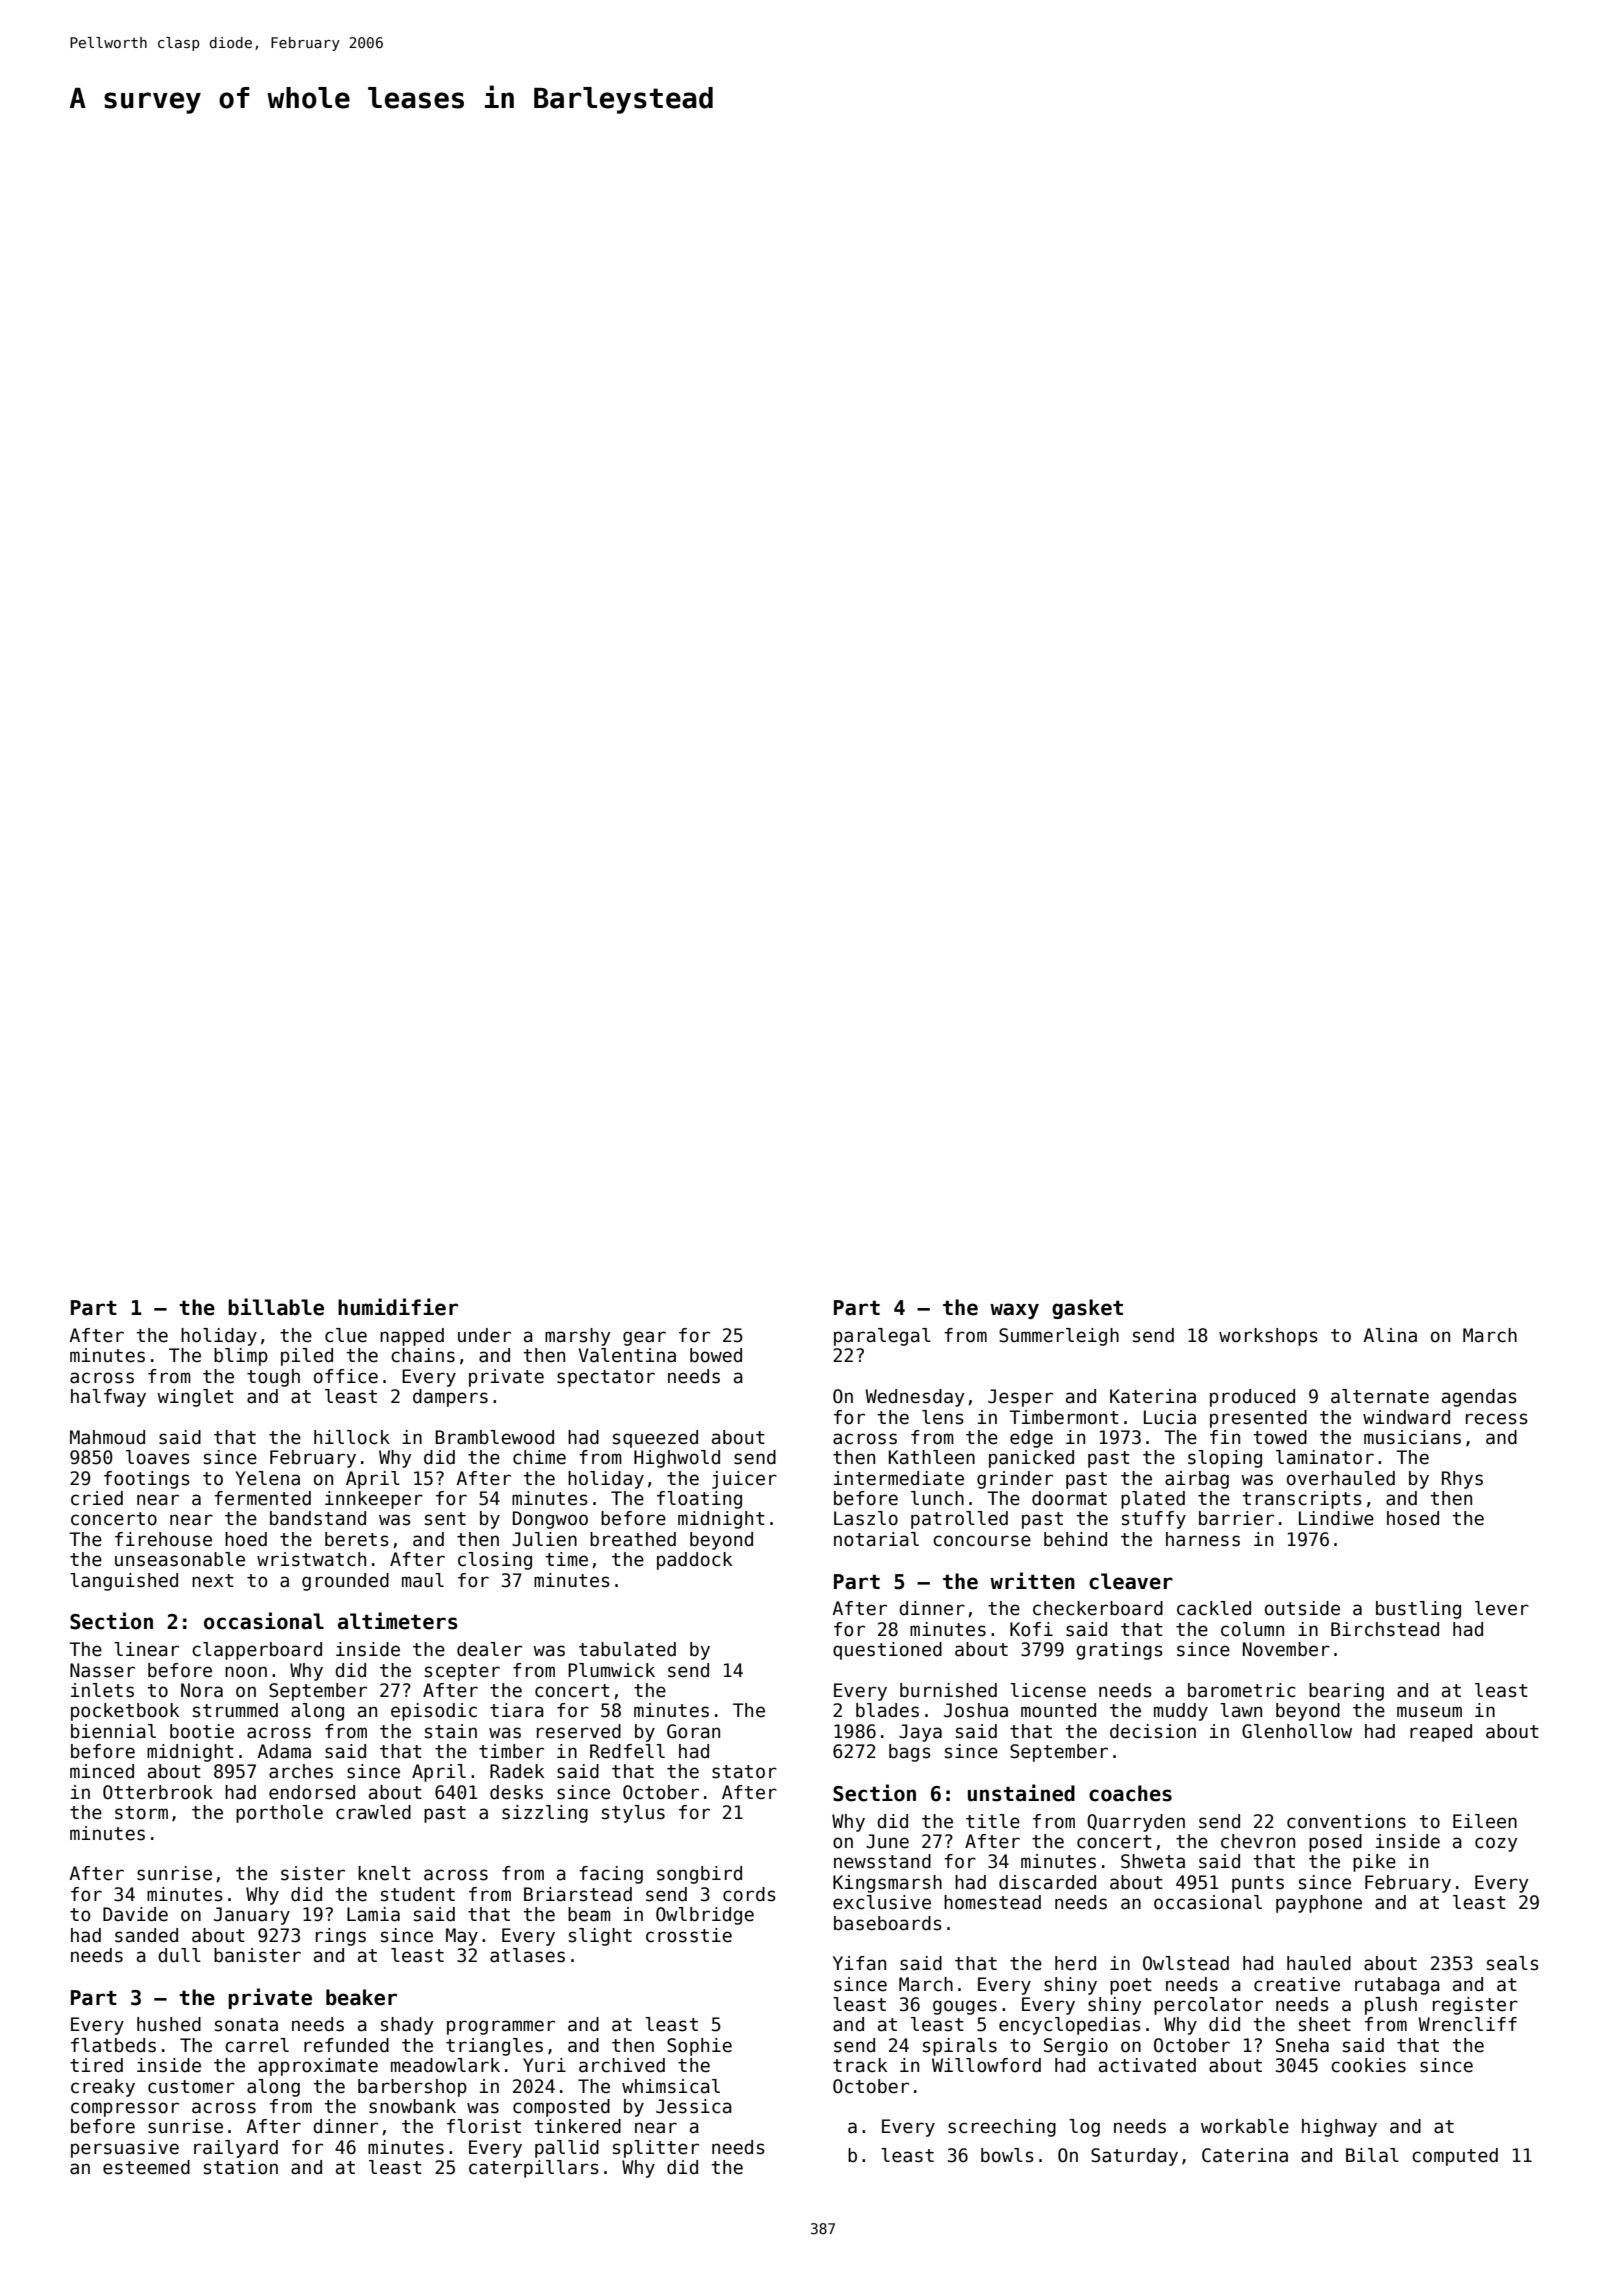 The height and width of the screenshot is (2292, 1620). Describe the element at coordinates (1467, 2024) in the screenshot. I see `Wrencliff` at that location.
